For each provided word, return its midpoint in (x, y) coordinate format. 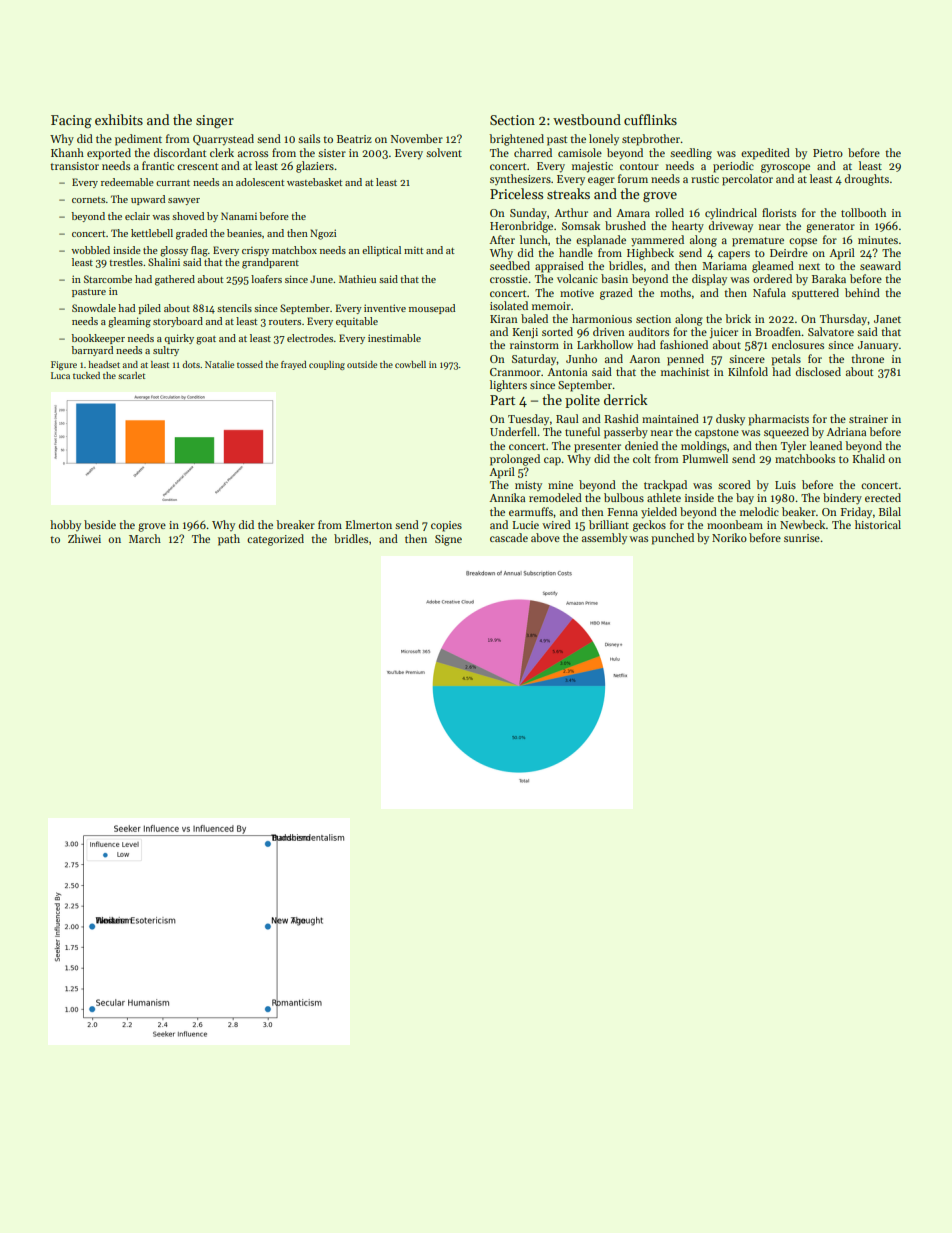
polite (582, 401)
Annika (507, 497)
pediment (138, 140)
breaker (295, 524)
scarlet (131, 375)
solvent (444, 152)
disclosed (818, 371)
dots (191, 364)
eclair (137, 216)
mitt (413, 250)
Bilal (890, 511)
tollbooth (863, 212)
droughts (867, 180)
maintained (670, 418)
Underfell (513, 431)
